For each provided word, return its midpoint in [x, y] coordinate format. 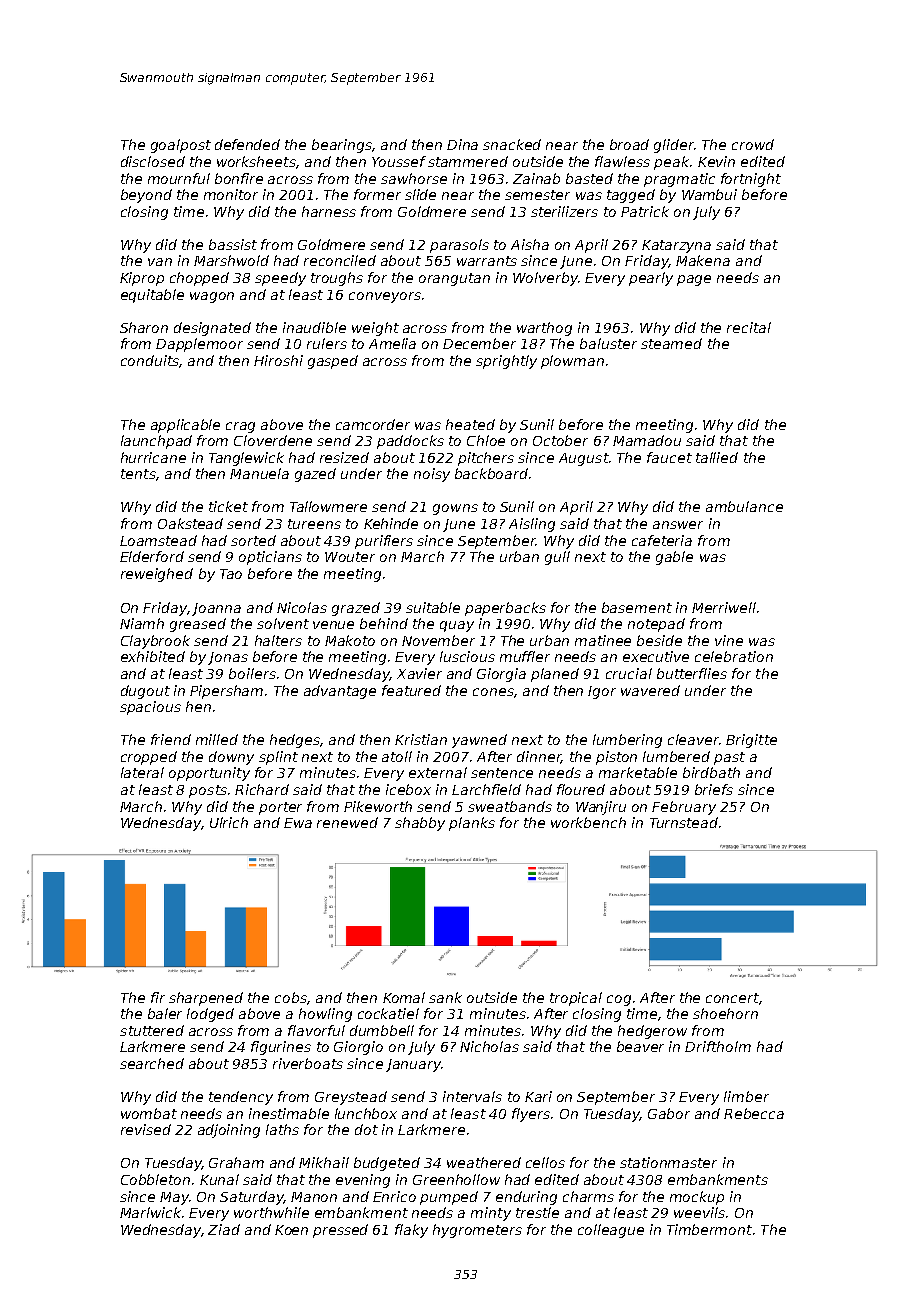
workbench [588, 822]
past [729, 758]
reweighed [157, 575]
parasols [459, 246]
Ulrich [229, 822]
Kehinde [391, 523]
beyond [146, 196]
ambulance [744, 506]
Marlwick [150, 1212]
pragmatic [679, 180]
